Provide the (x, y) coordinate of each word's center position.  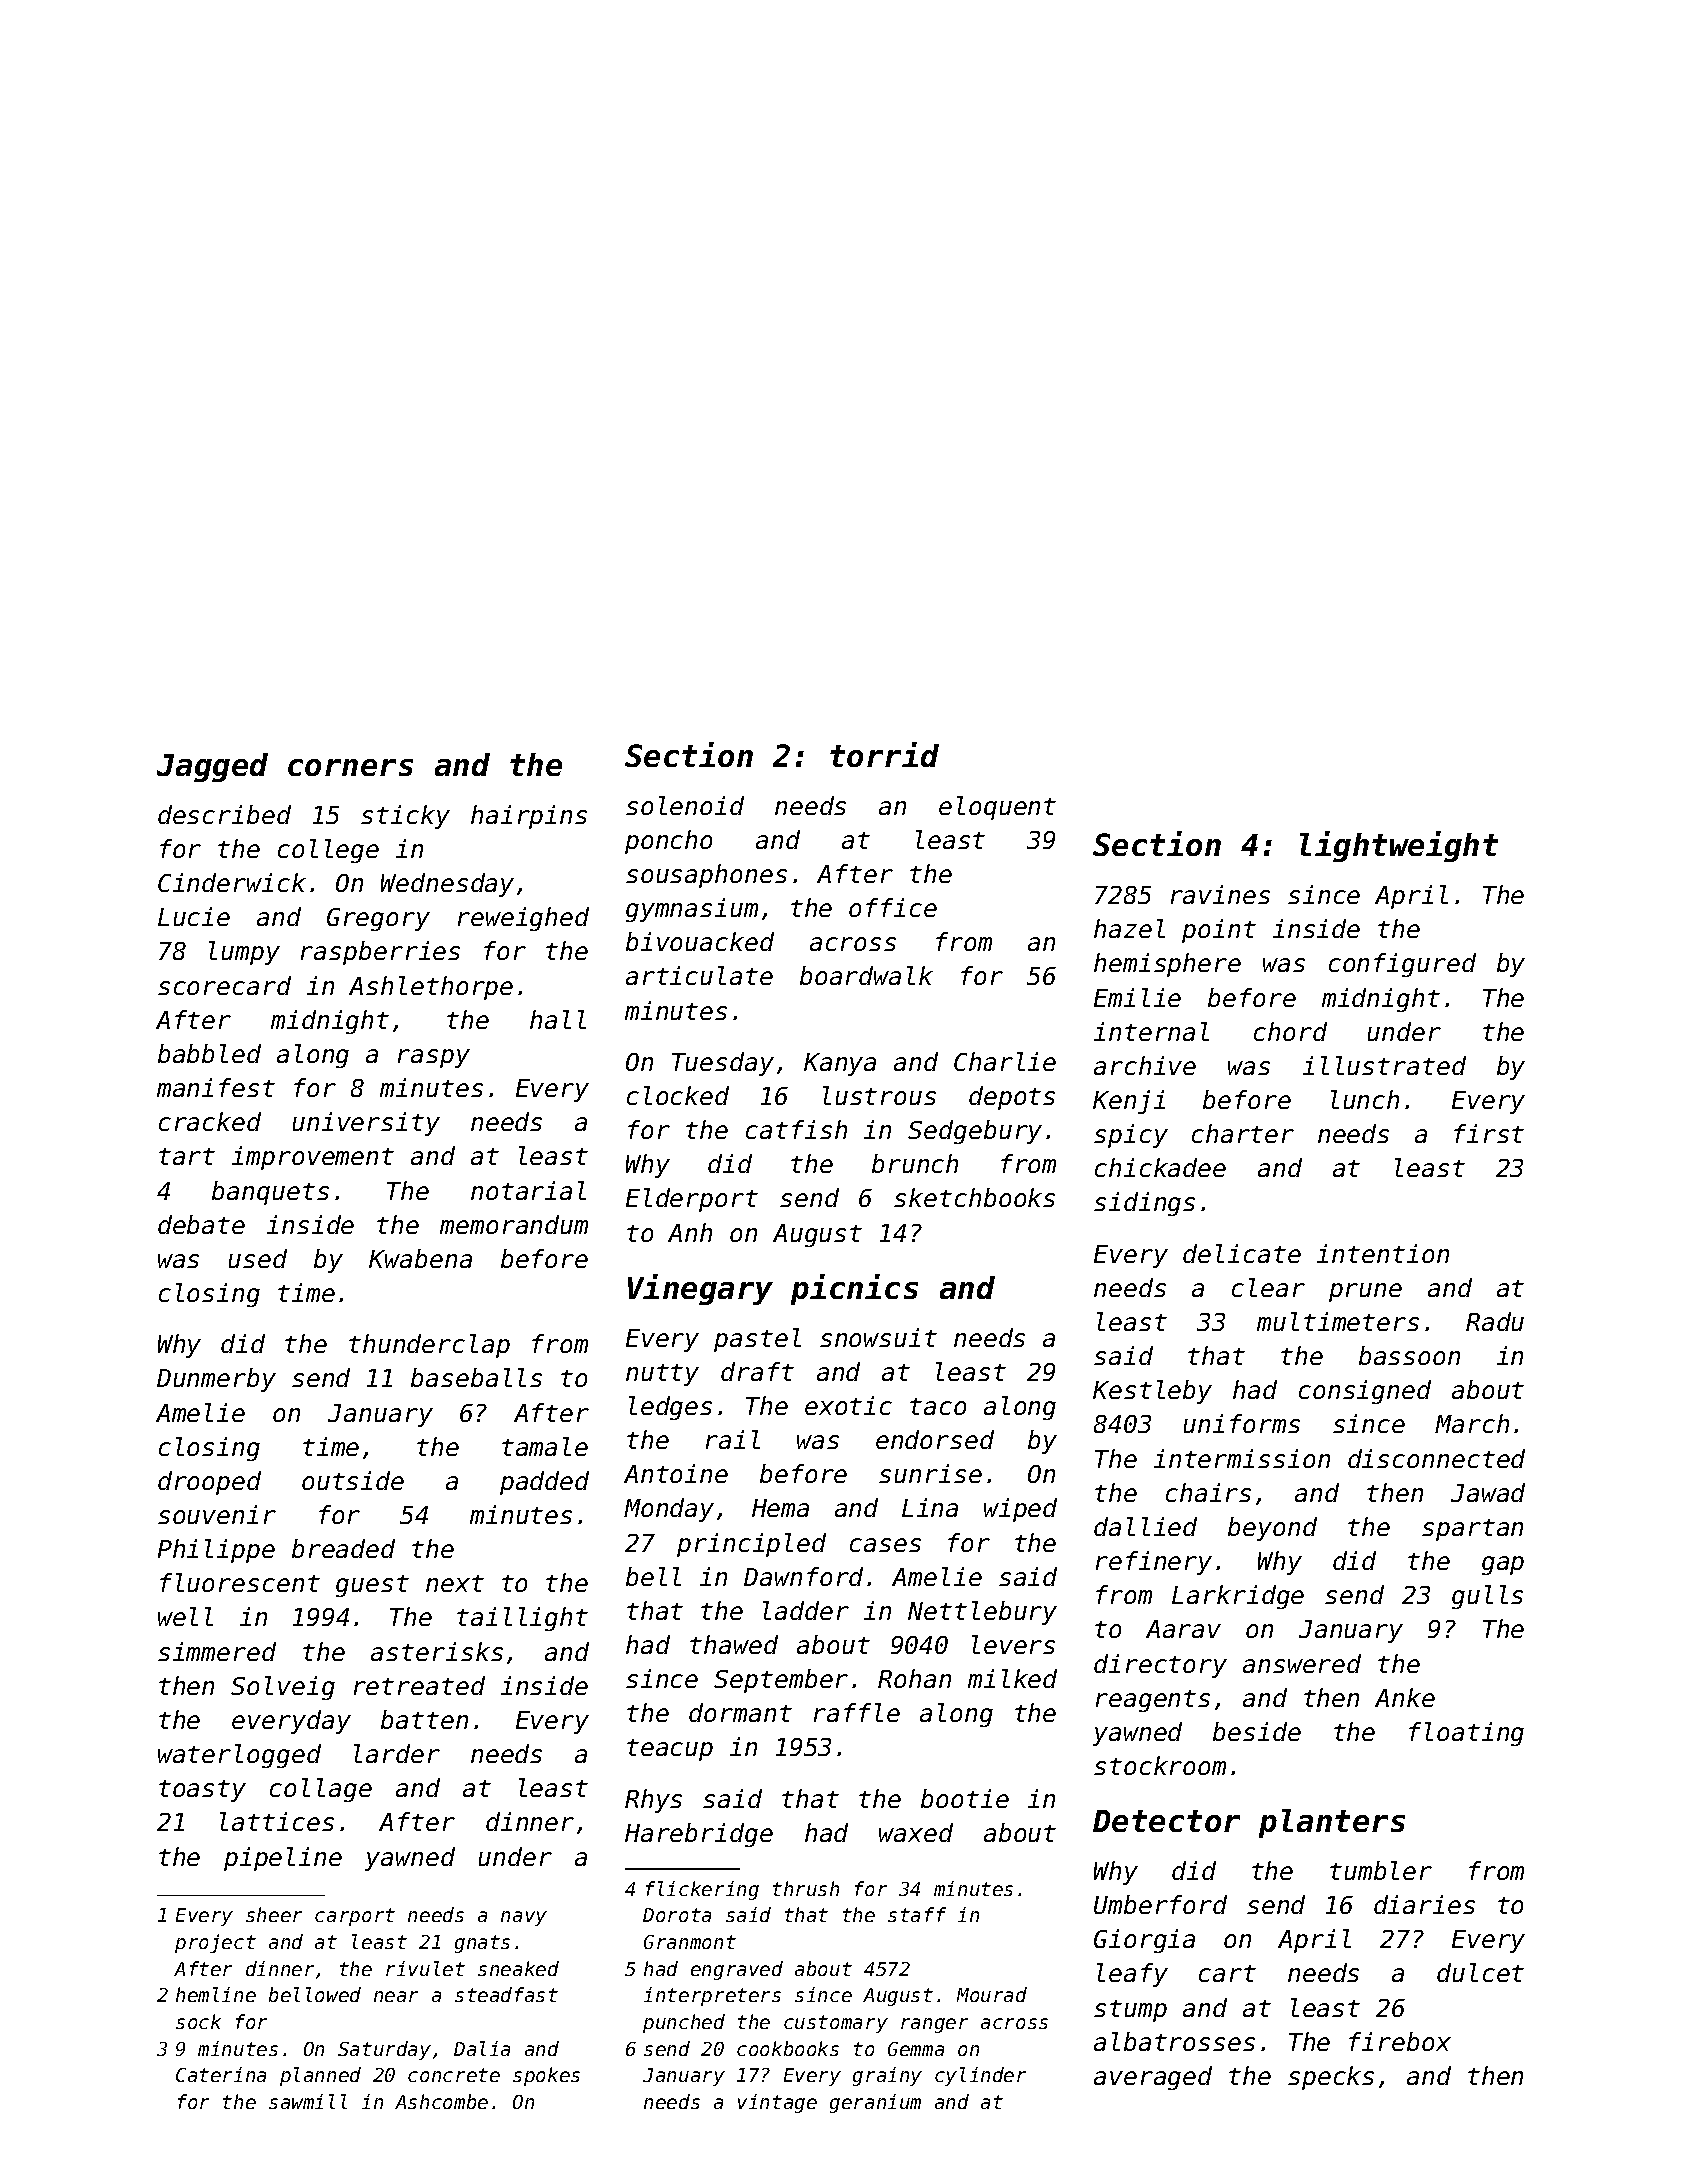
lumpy (244, 953)
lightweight (1399, 846)
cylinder (980, 2076)
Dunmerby (216, 1380)
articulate (699, 975)
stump (1130, 2011)
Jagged (212, 767)
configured (1402, 965)
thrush (806, 1888)
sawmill (308, 2101)
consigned (1365, 1392)
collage (321, 1790)
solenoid (685, 805)
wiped (1020, 1510)
